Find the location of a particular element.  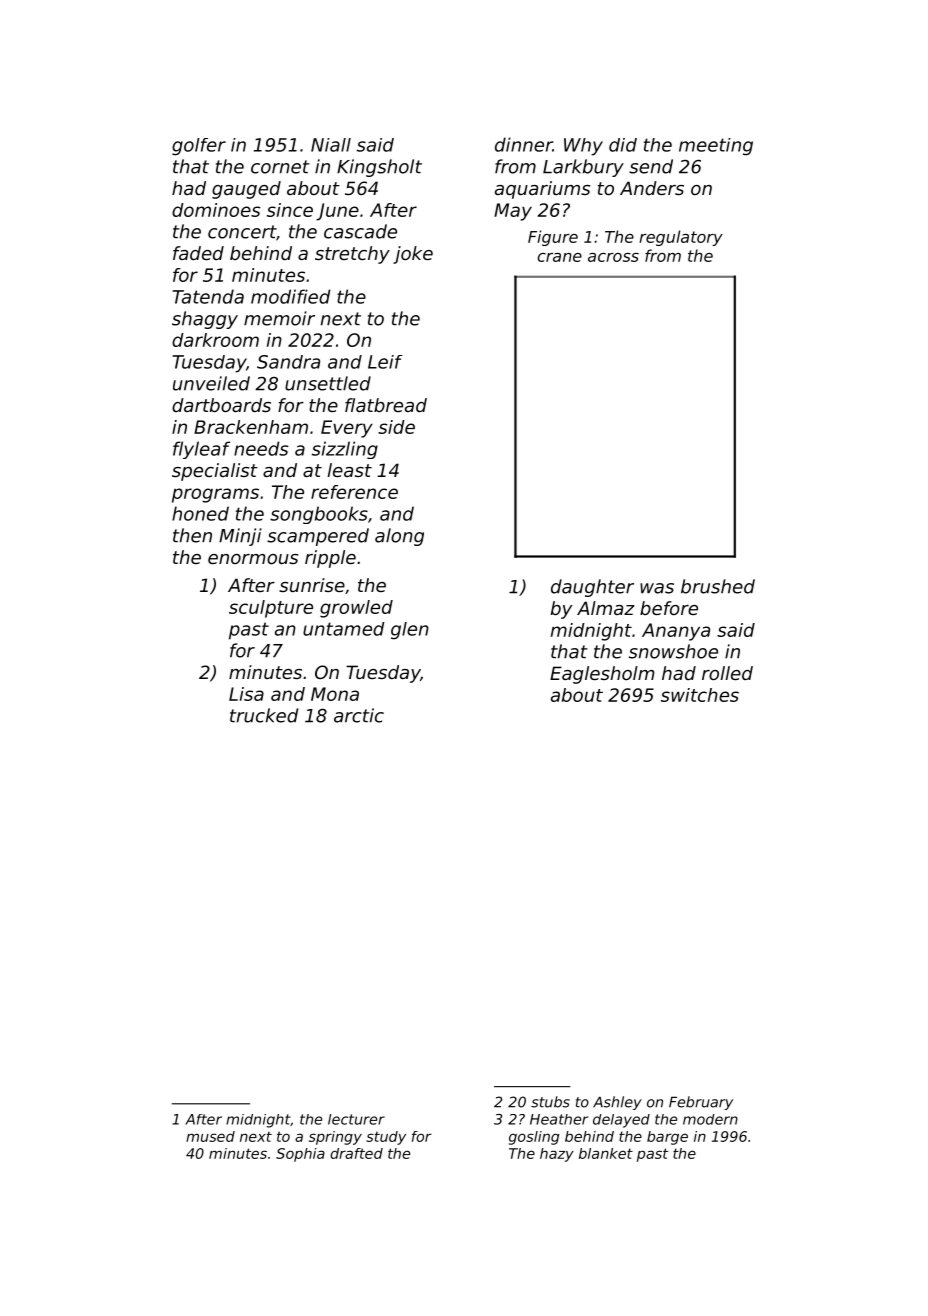

meeting is located at coordinates (716, 147).
